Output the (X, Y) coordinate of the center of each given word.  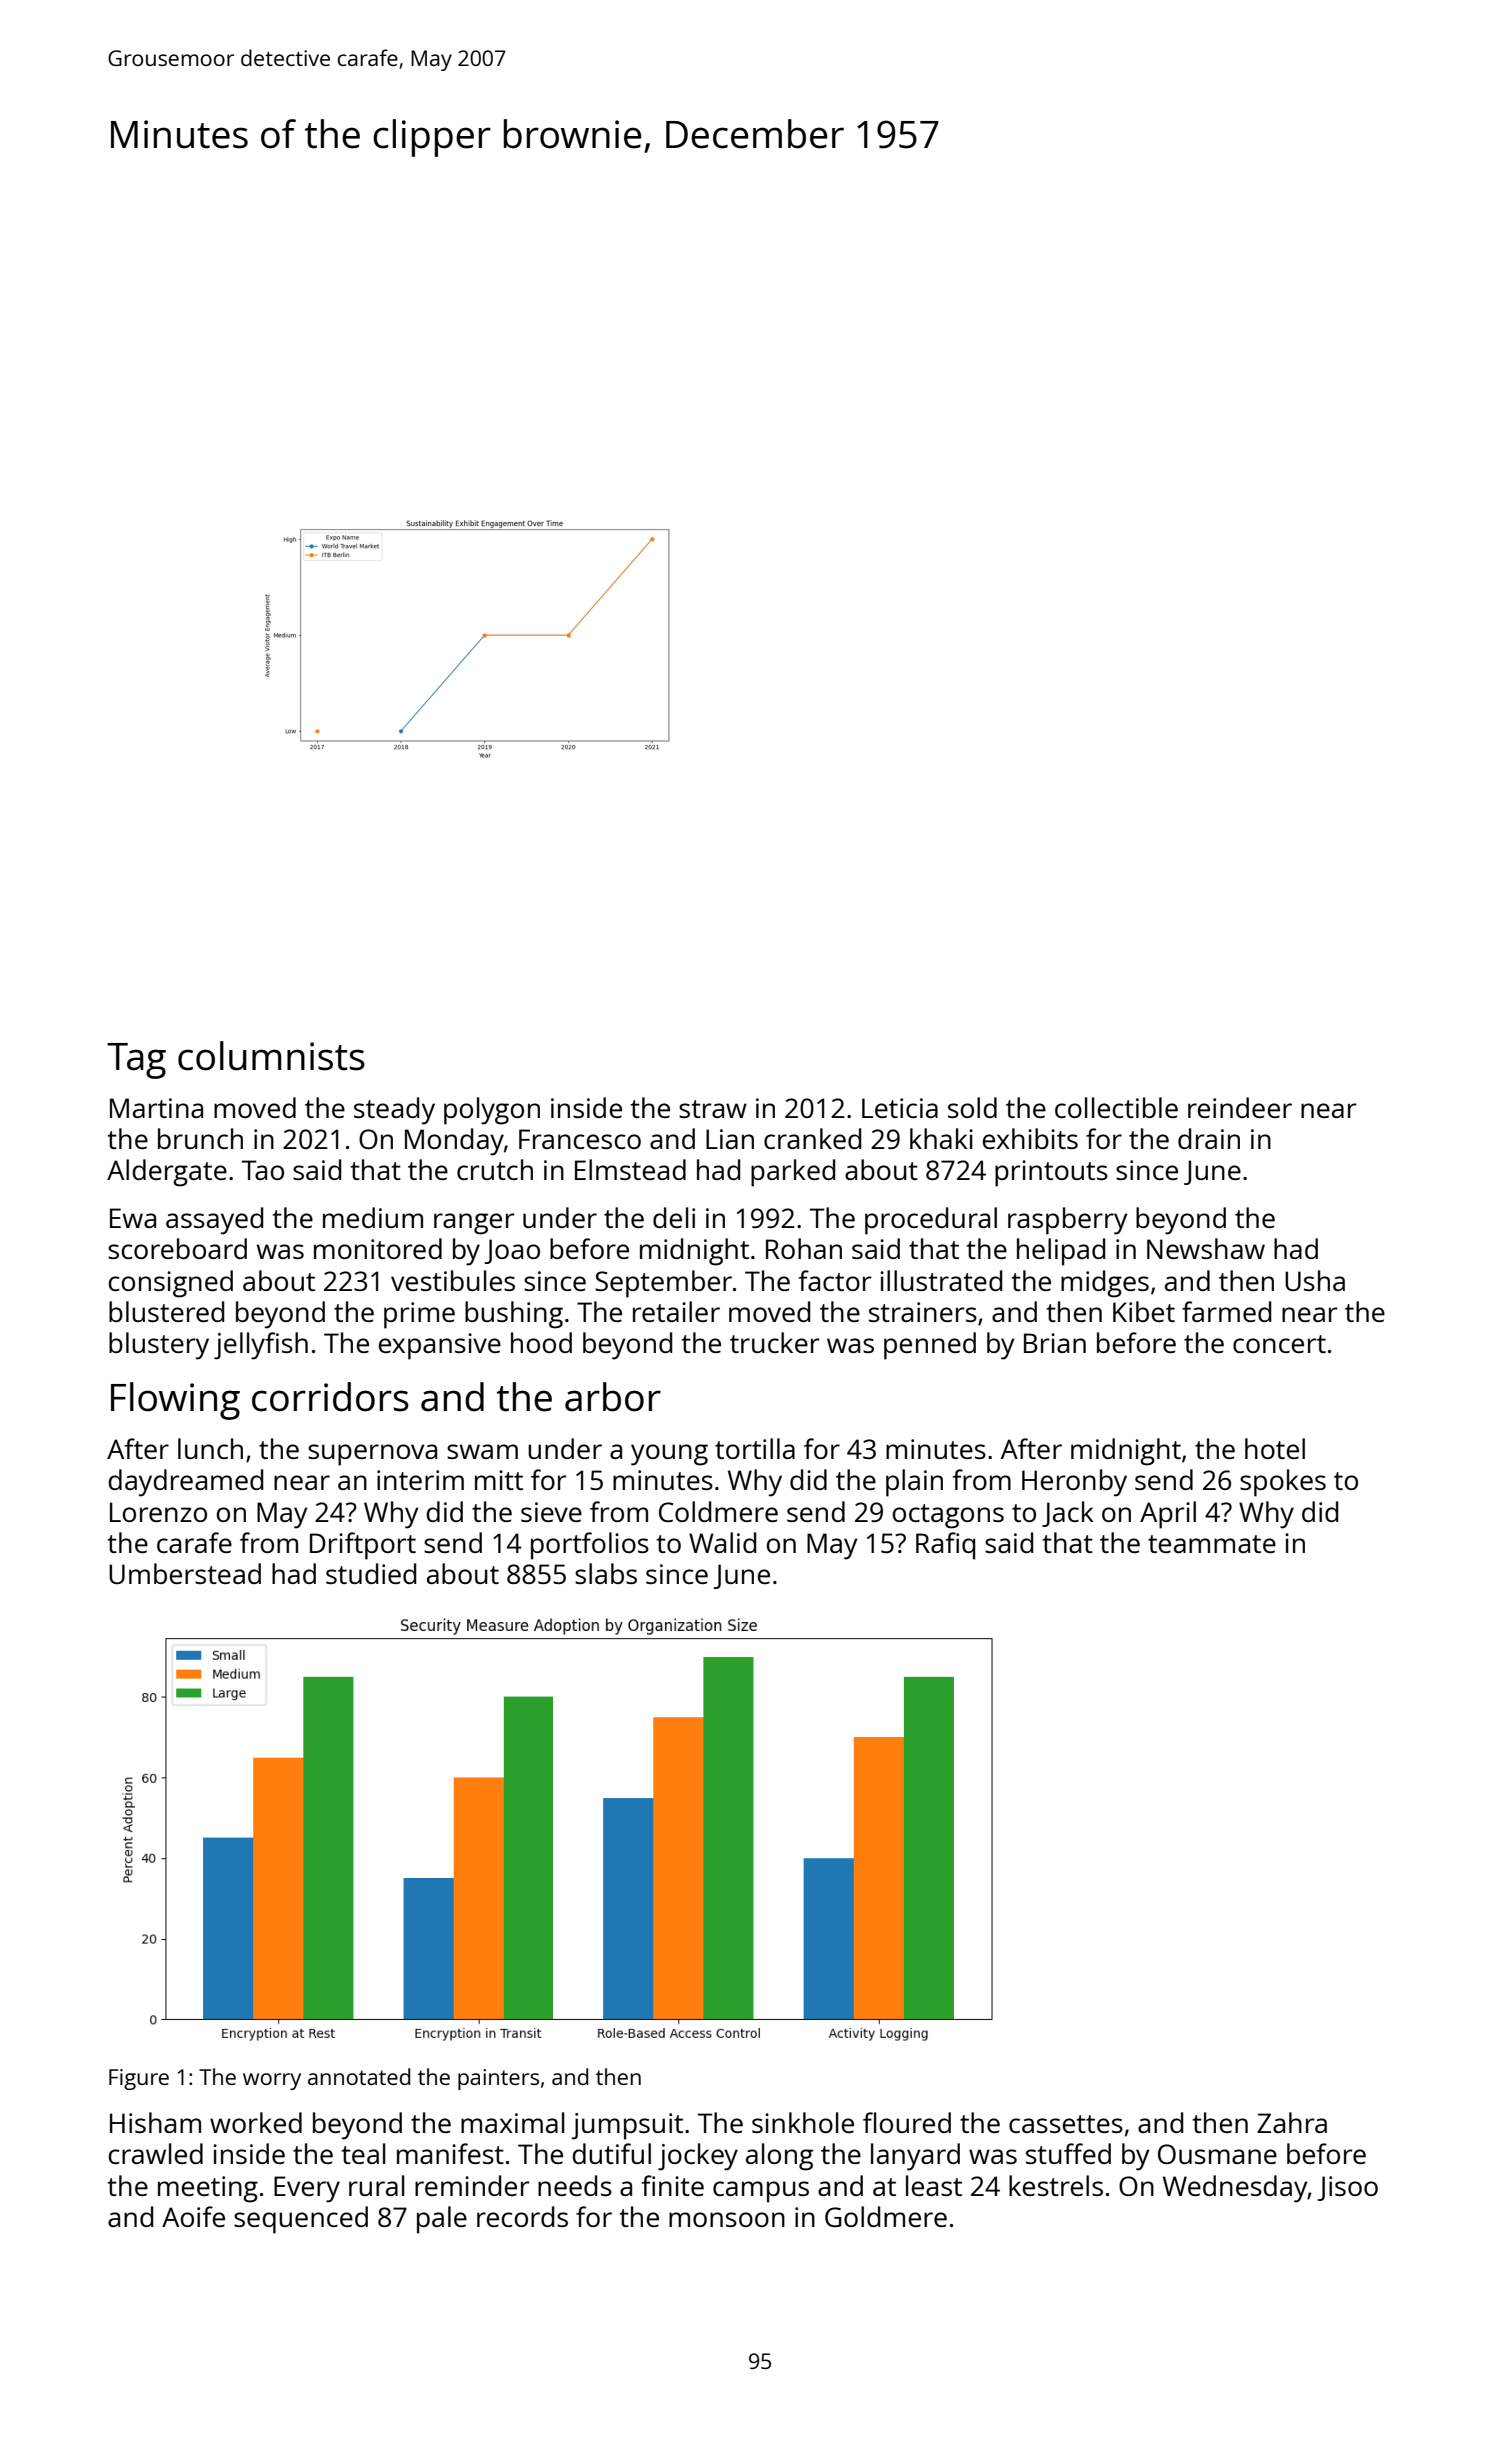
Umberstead (185, 1573)
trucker (774, 1342)
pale (442, 2220)
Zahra (1292, 2122)
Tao (263, 1170)
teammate (1212, 1544)
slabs (606, 1573)
